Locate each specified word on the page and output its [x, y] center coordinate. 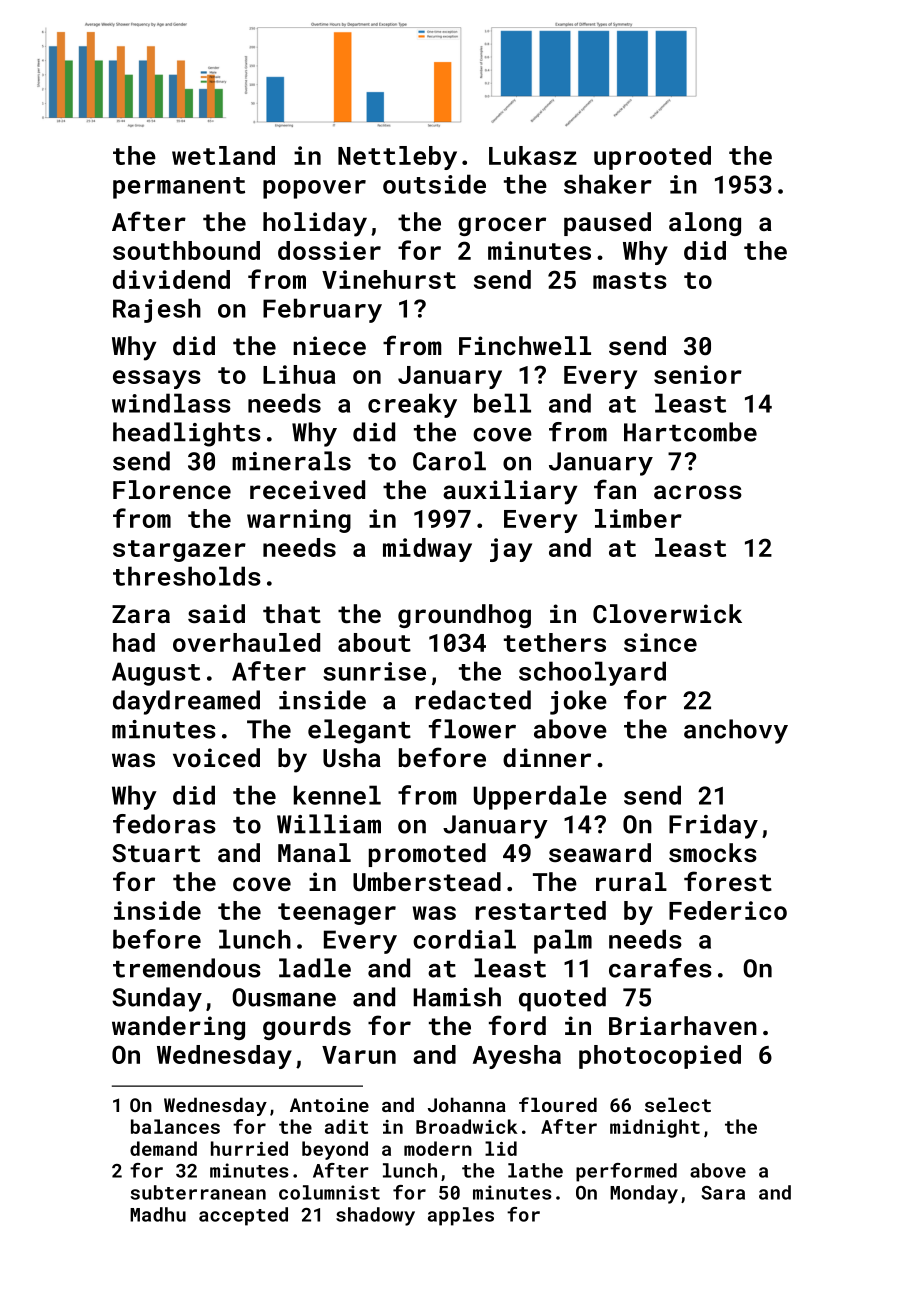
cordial [464, 939]
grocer [502, 226]
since [660, 642]
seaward [600, 852]
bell [502, 403]
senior [698, 374]
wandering [178, 1028]
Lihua [299, 374]
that [292, 613]
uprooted [652, 158]
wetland [223, 155]
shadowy [375, 1216]
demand [163, 1148]
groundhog [464, 616]
